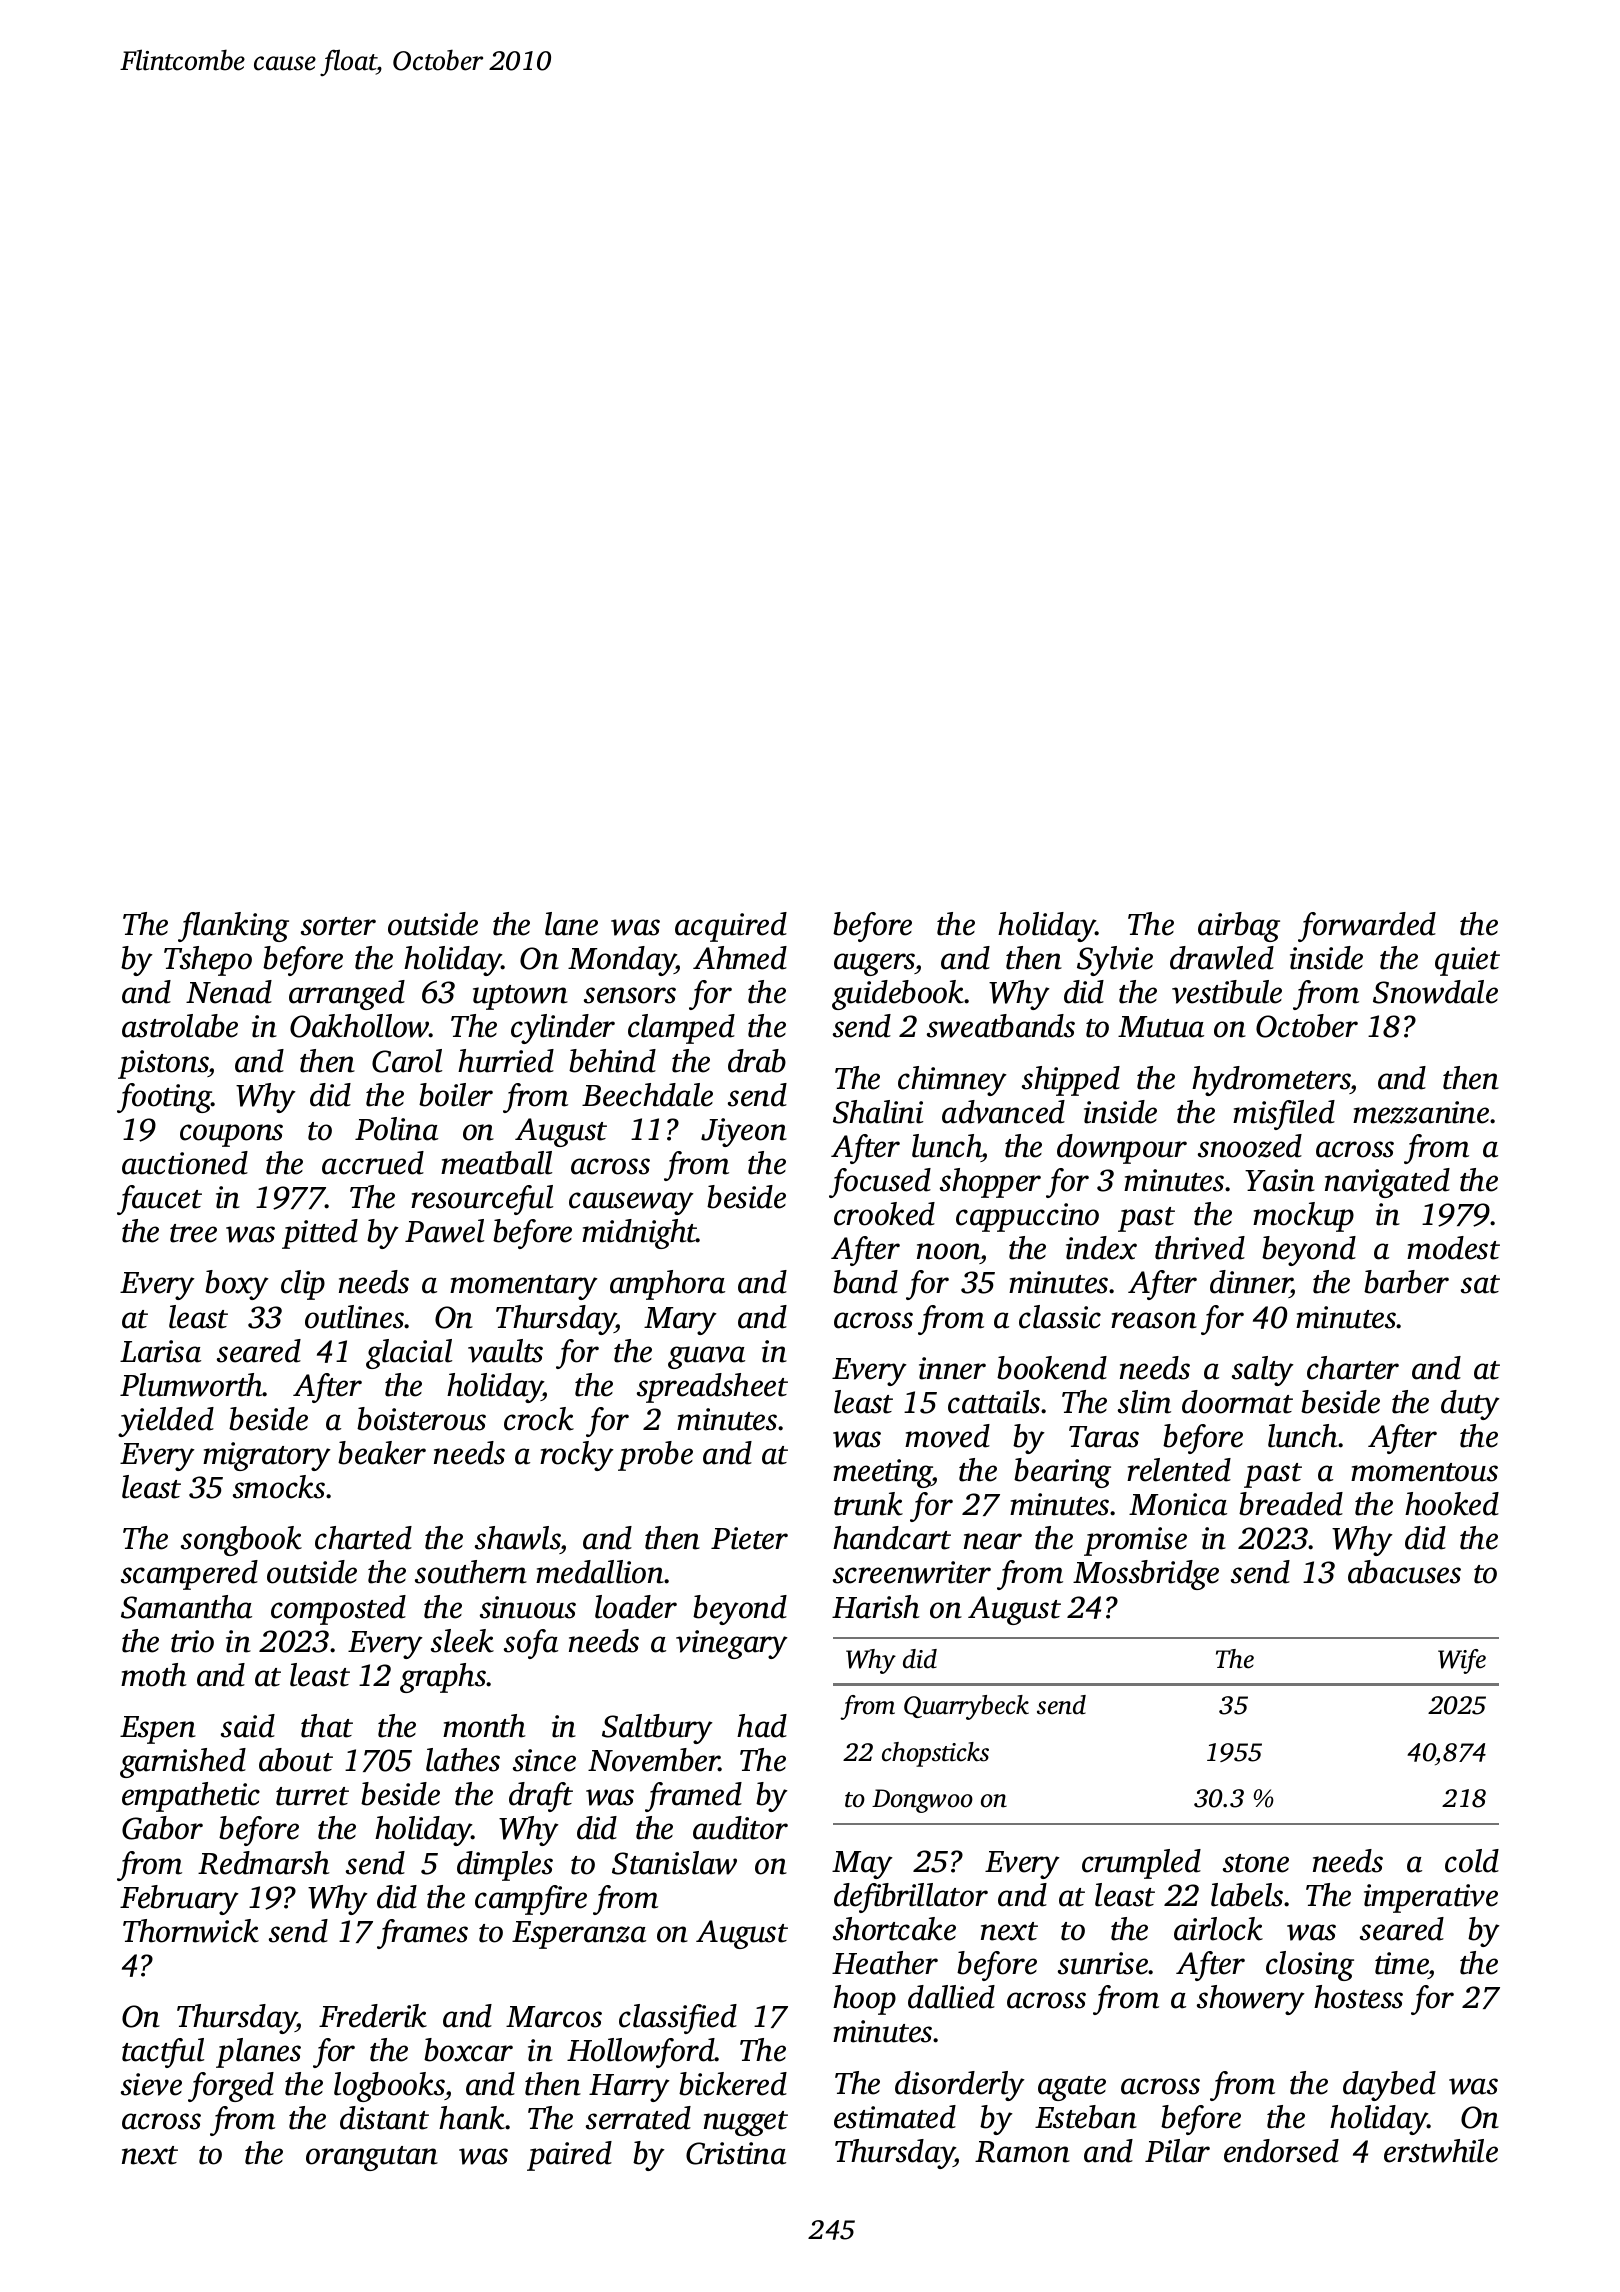 This screenshot has width=1620, height=2292. I want to click on endorsed, so click(1281, 2151).
